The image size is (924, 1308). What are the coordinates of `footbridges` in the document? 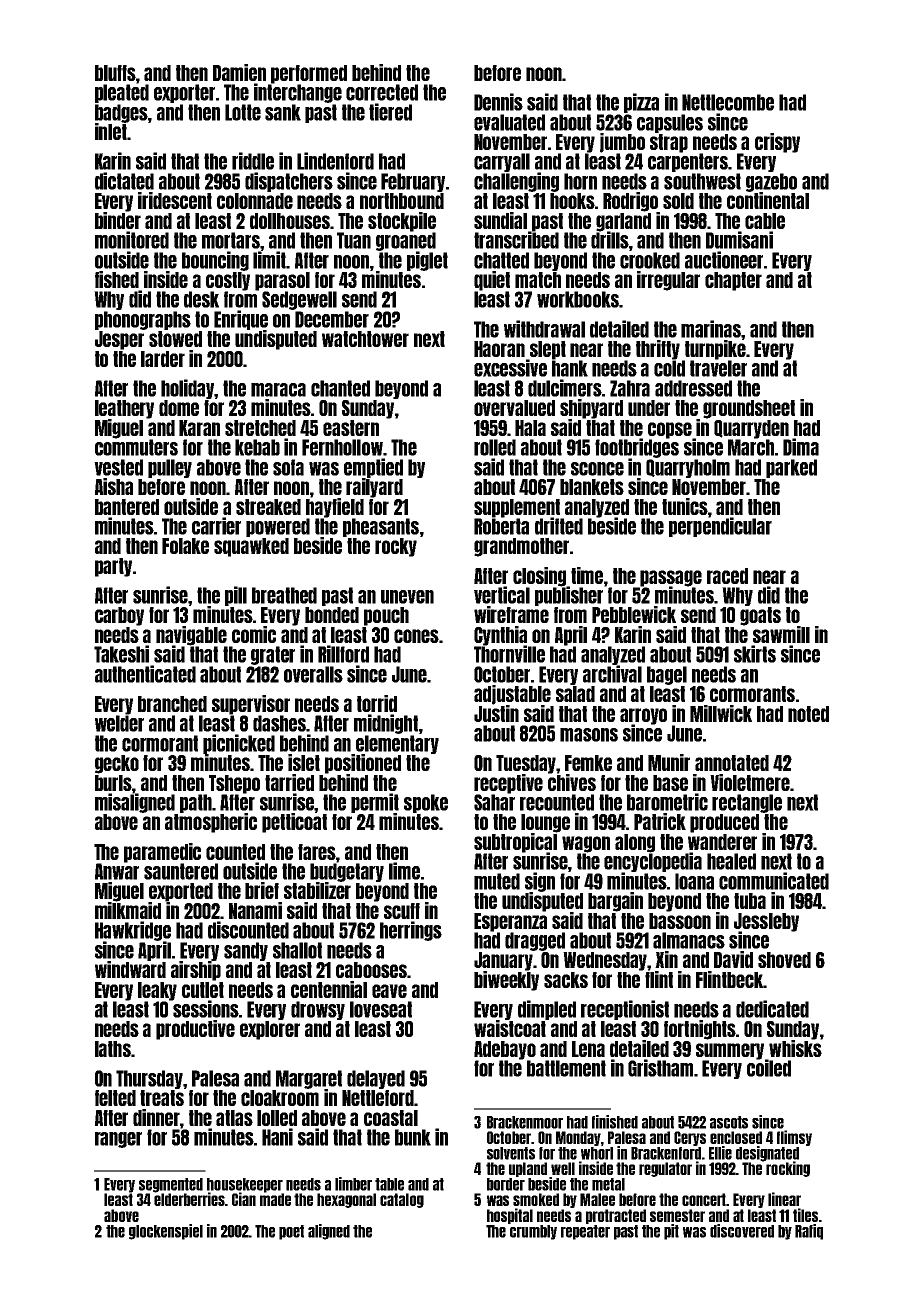 It's located at (637, 448).
